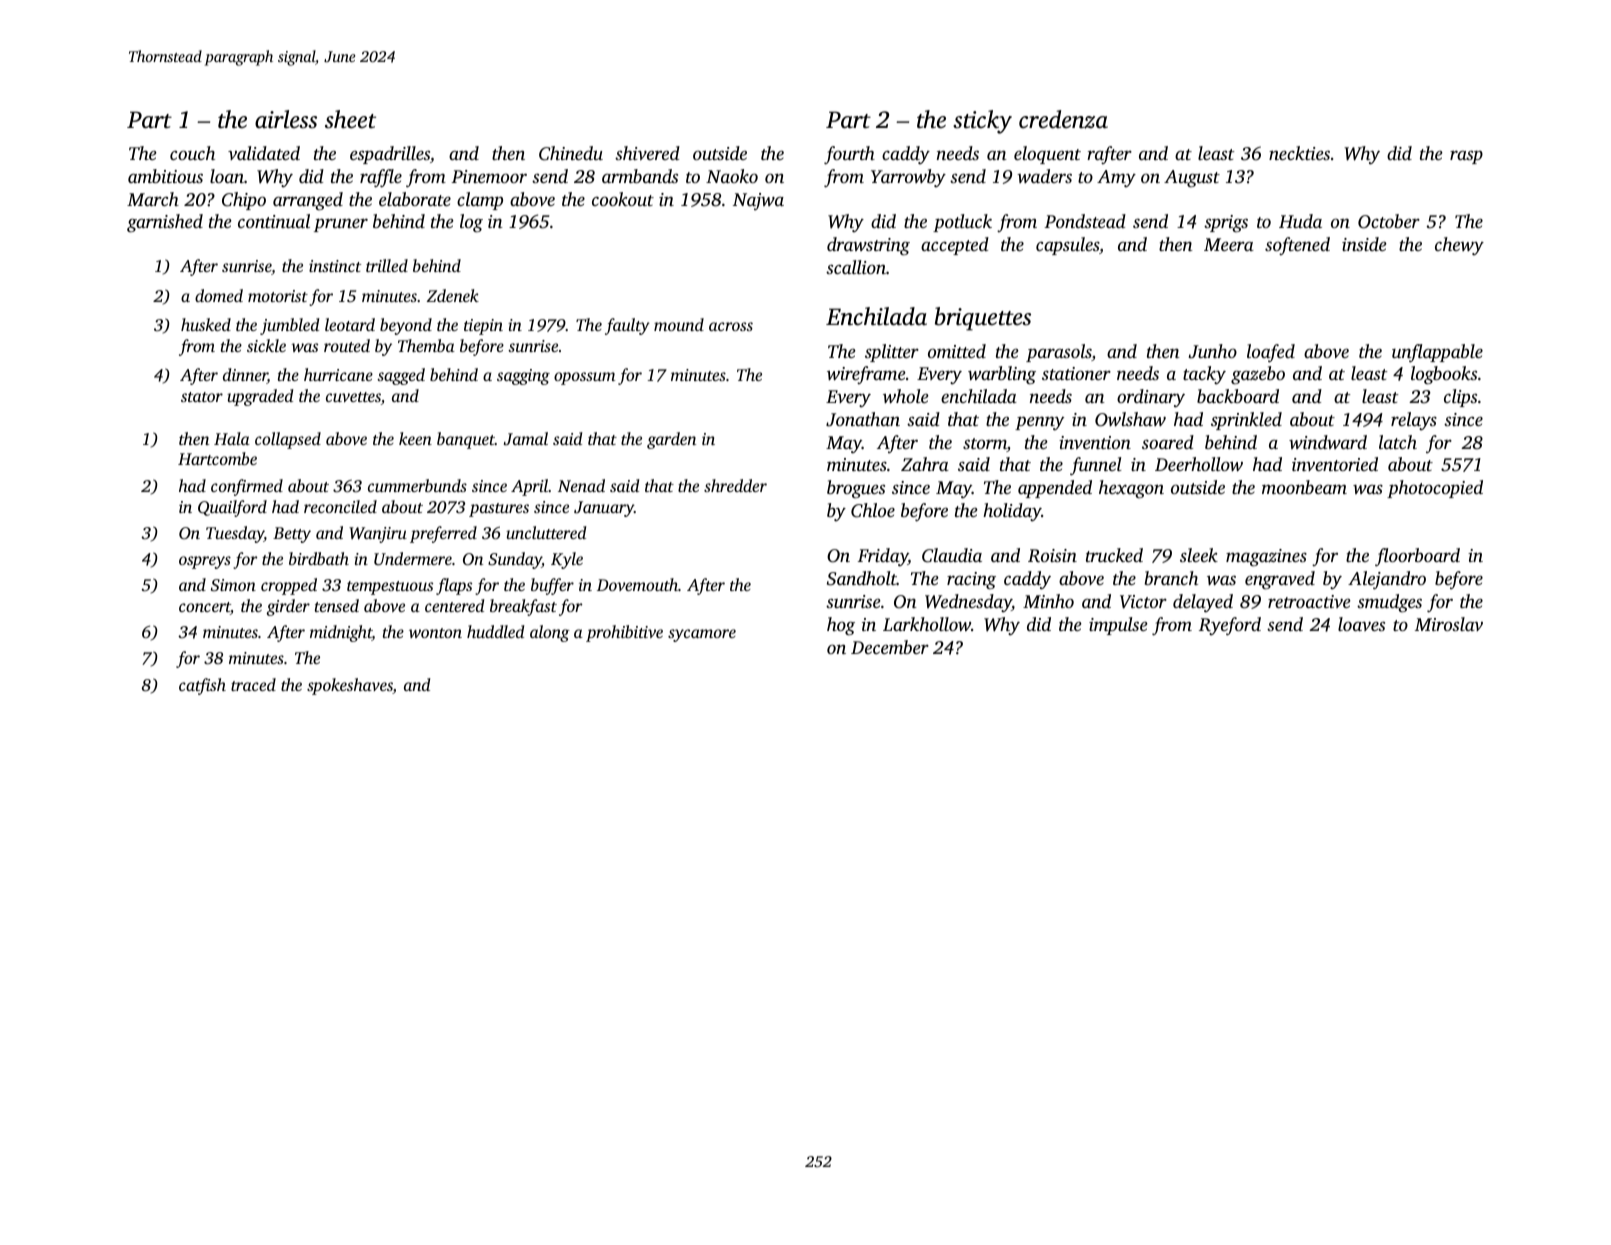 Image resolution: width=1611 pixels, height=1245 pixels. What do you see at coordinates (350, 119) in the image?
I see `sheet` at bounding box center [350, 119].
